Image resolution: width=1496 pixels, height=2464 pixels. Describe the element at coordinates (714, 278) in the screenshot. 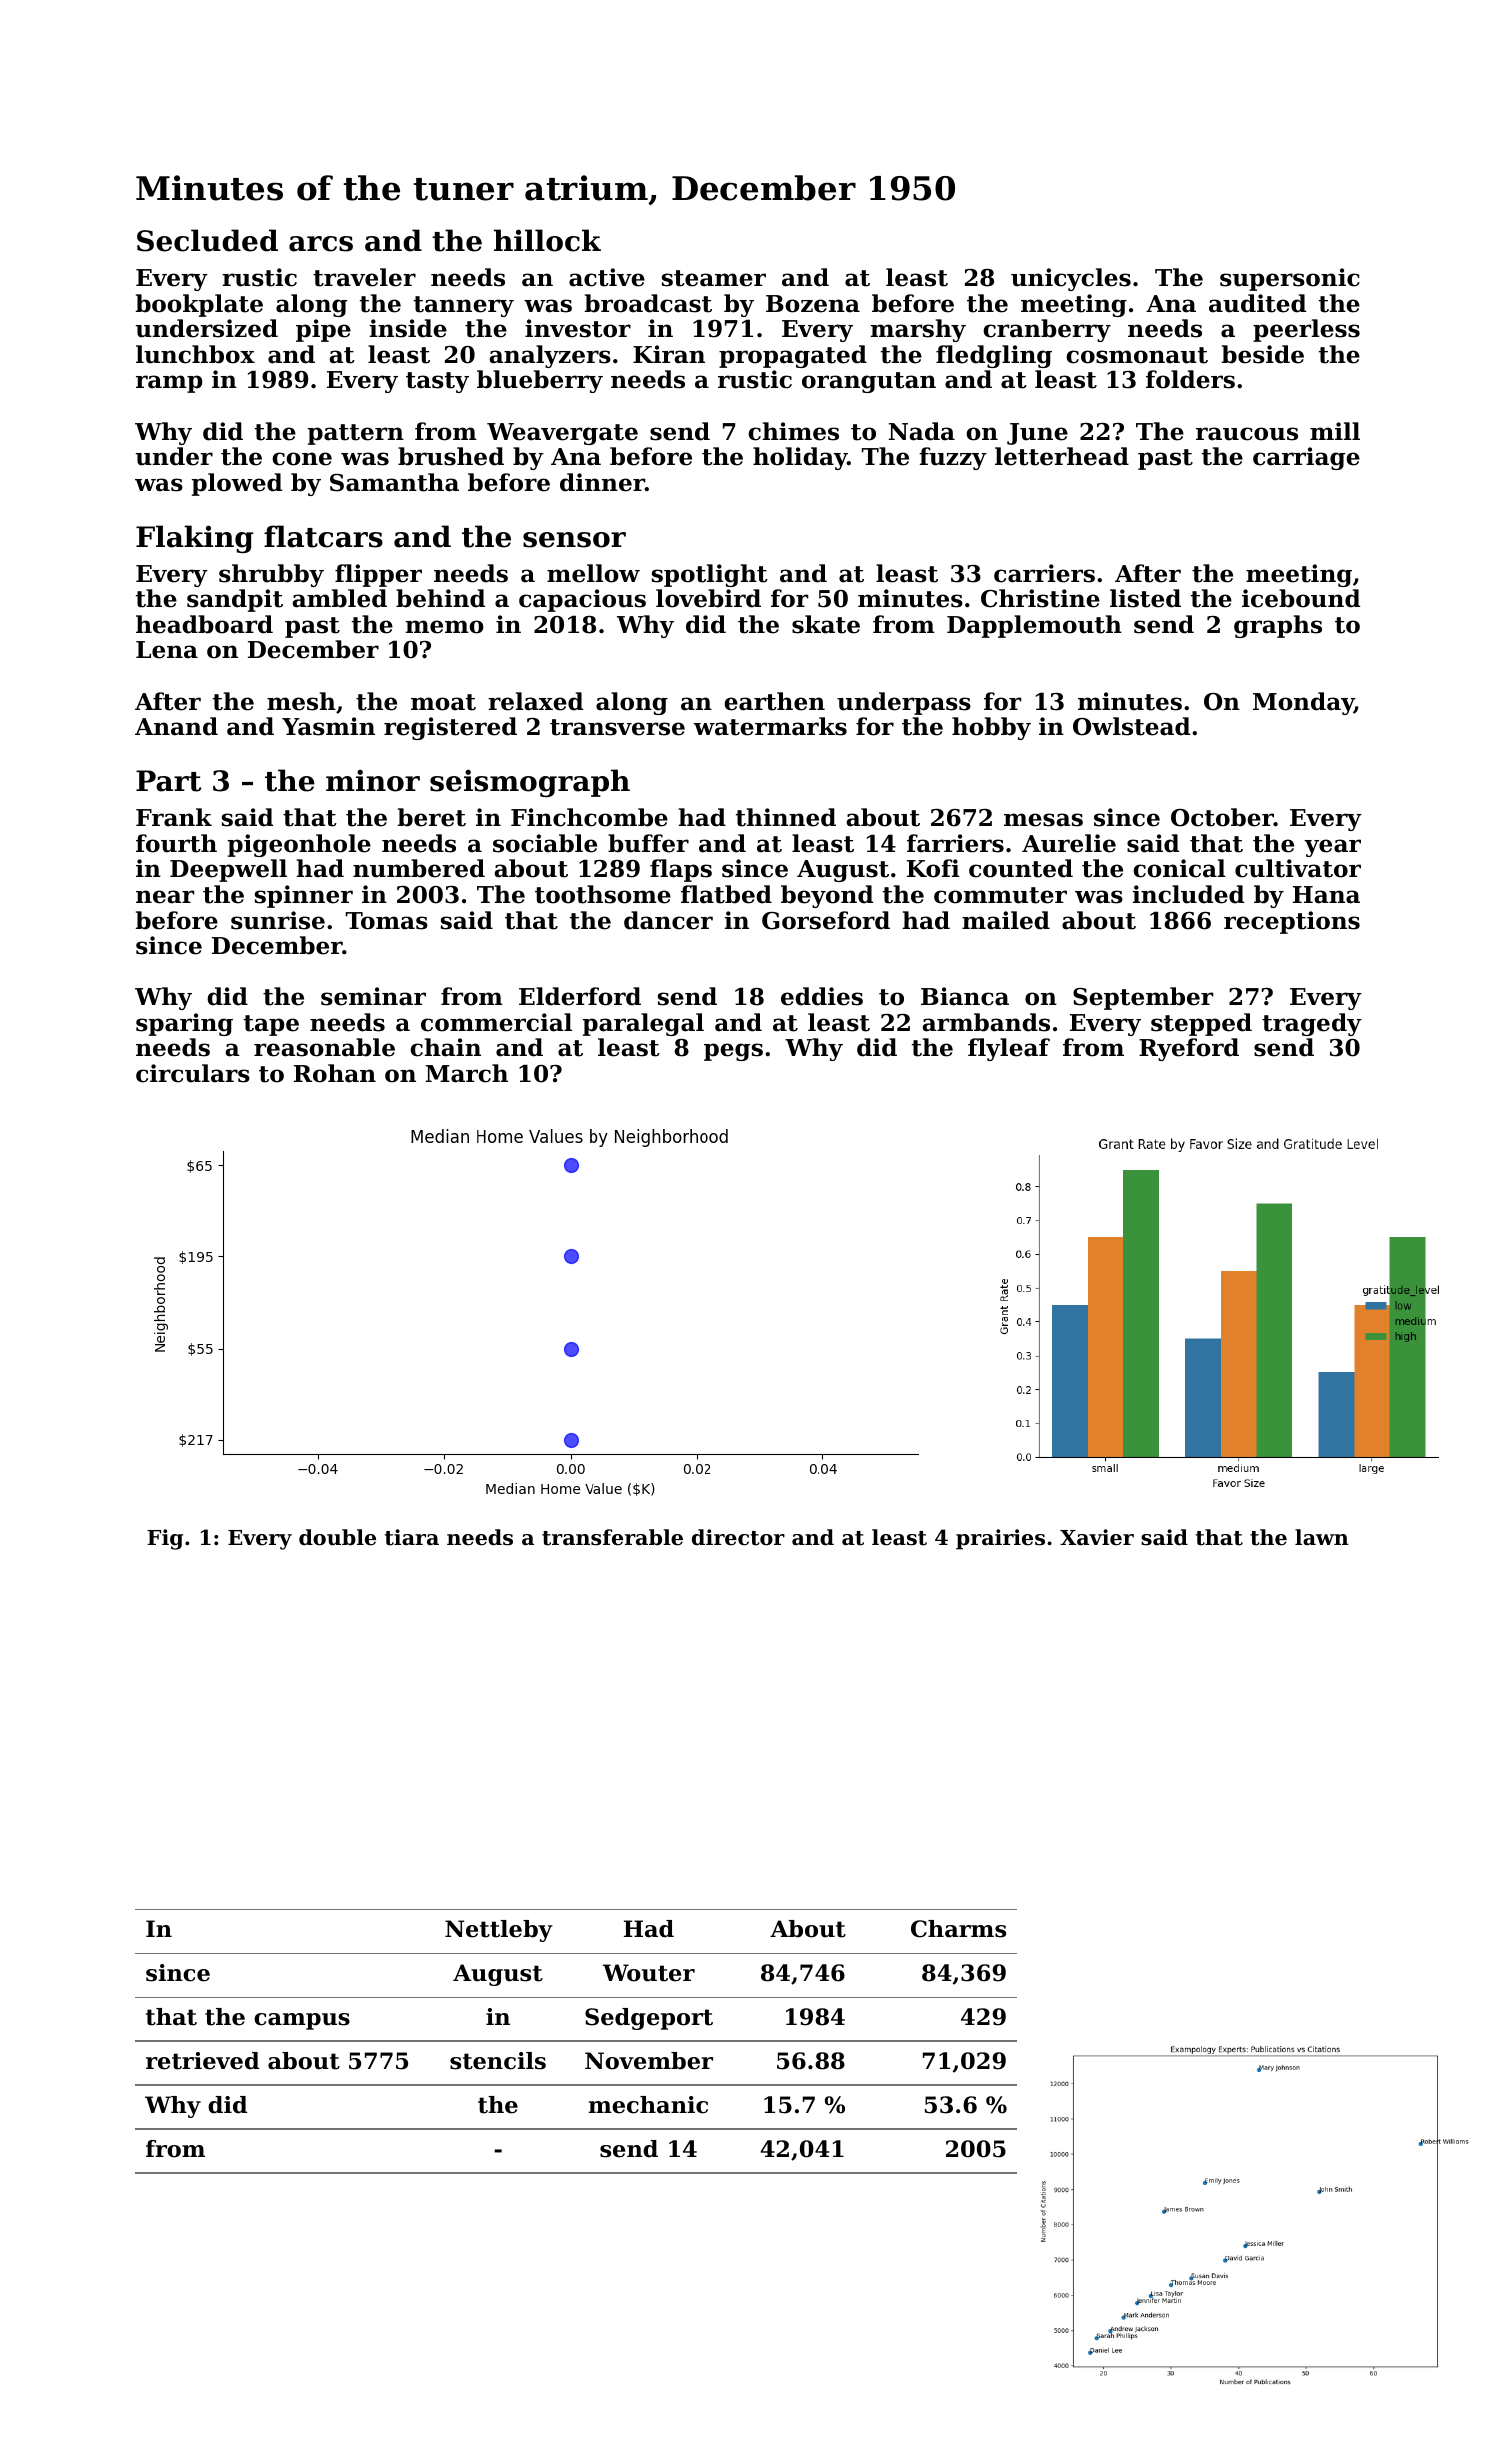

I see `steamer` at that location.
